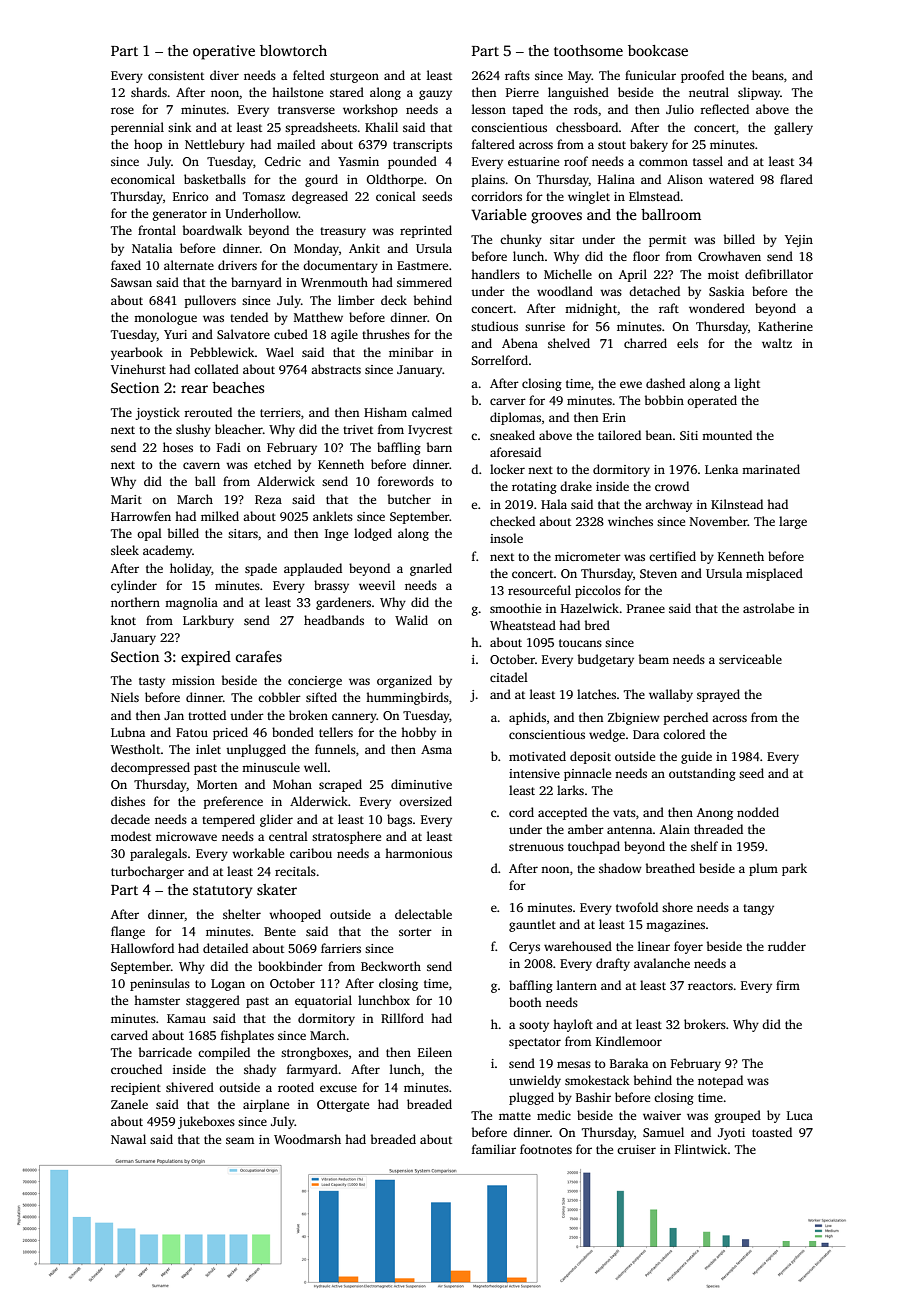 The image size is (924, 1308). What do you see at coordinates (758, 909) in the screenshot?
I see `tangy` at bounding box center [758, 909].
